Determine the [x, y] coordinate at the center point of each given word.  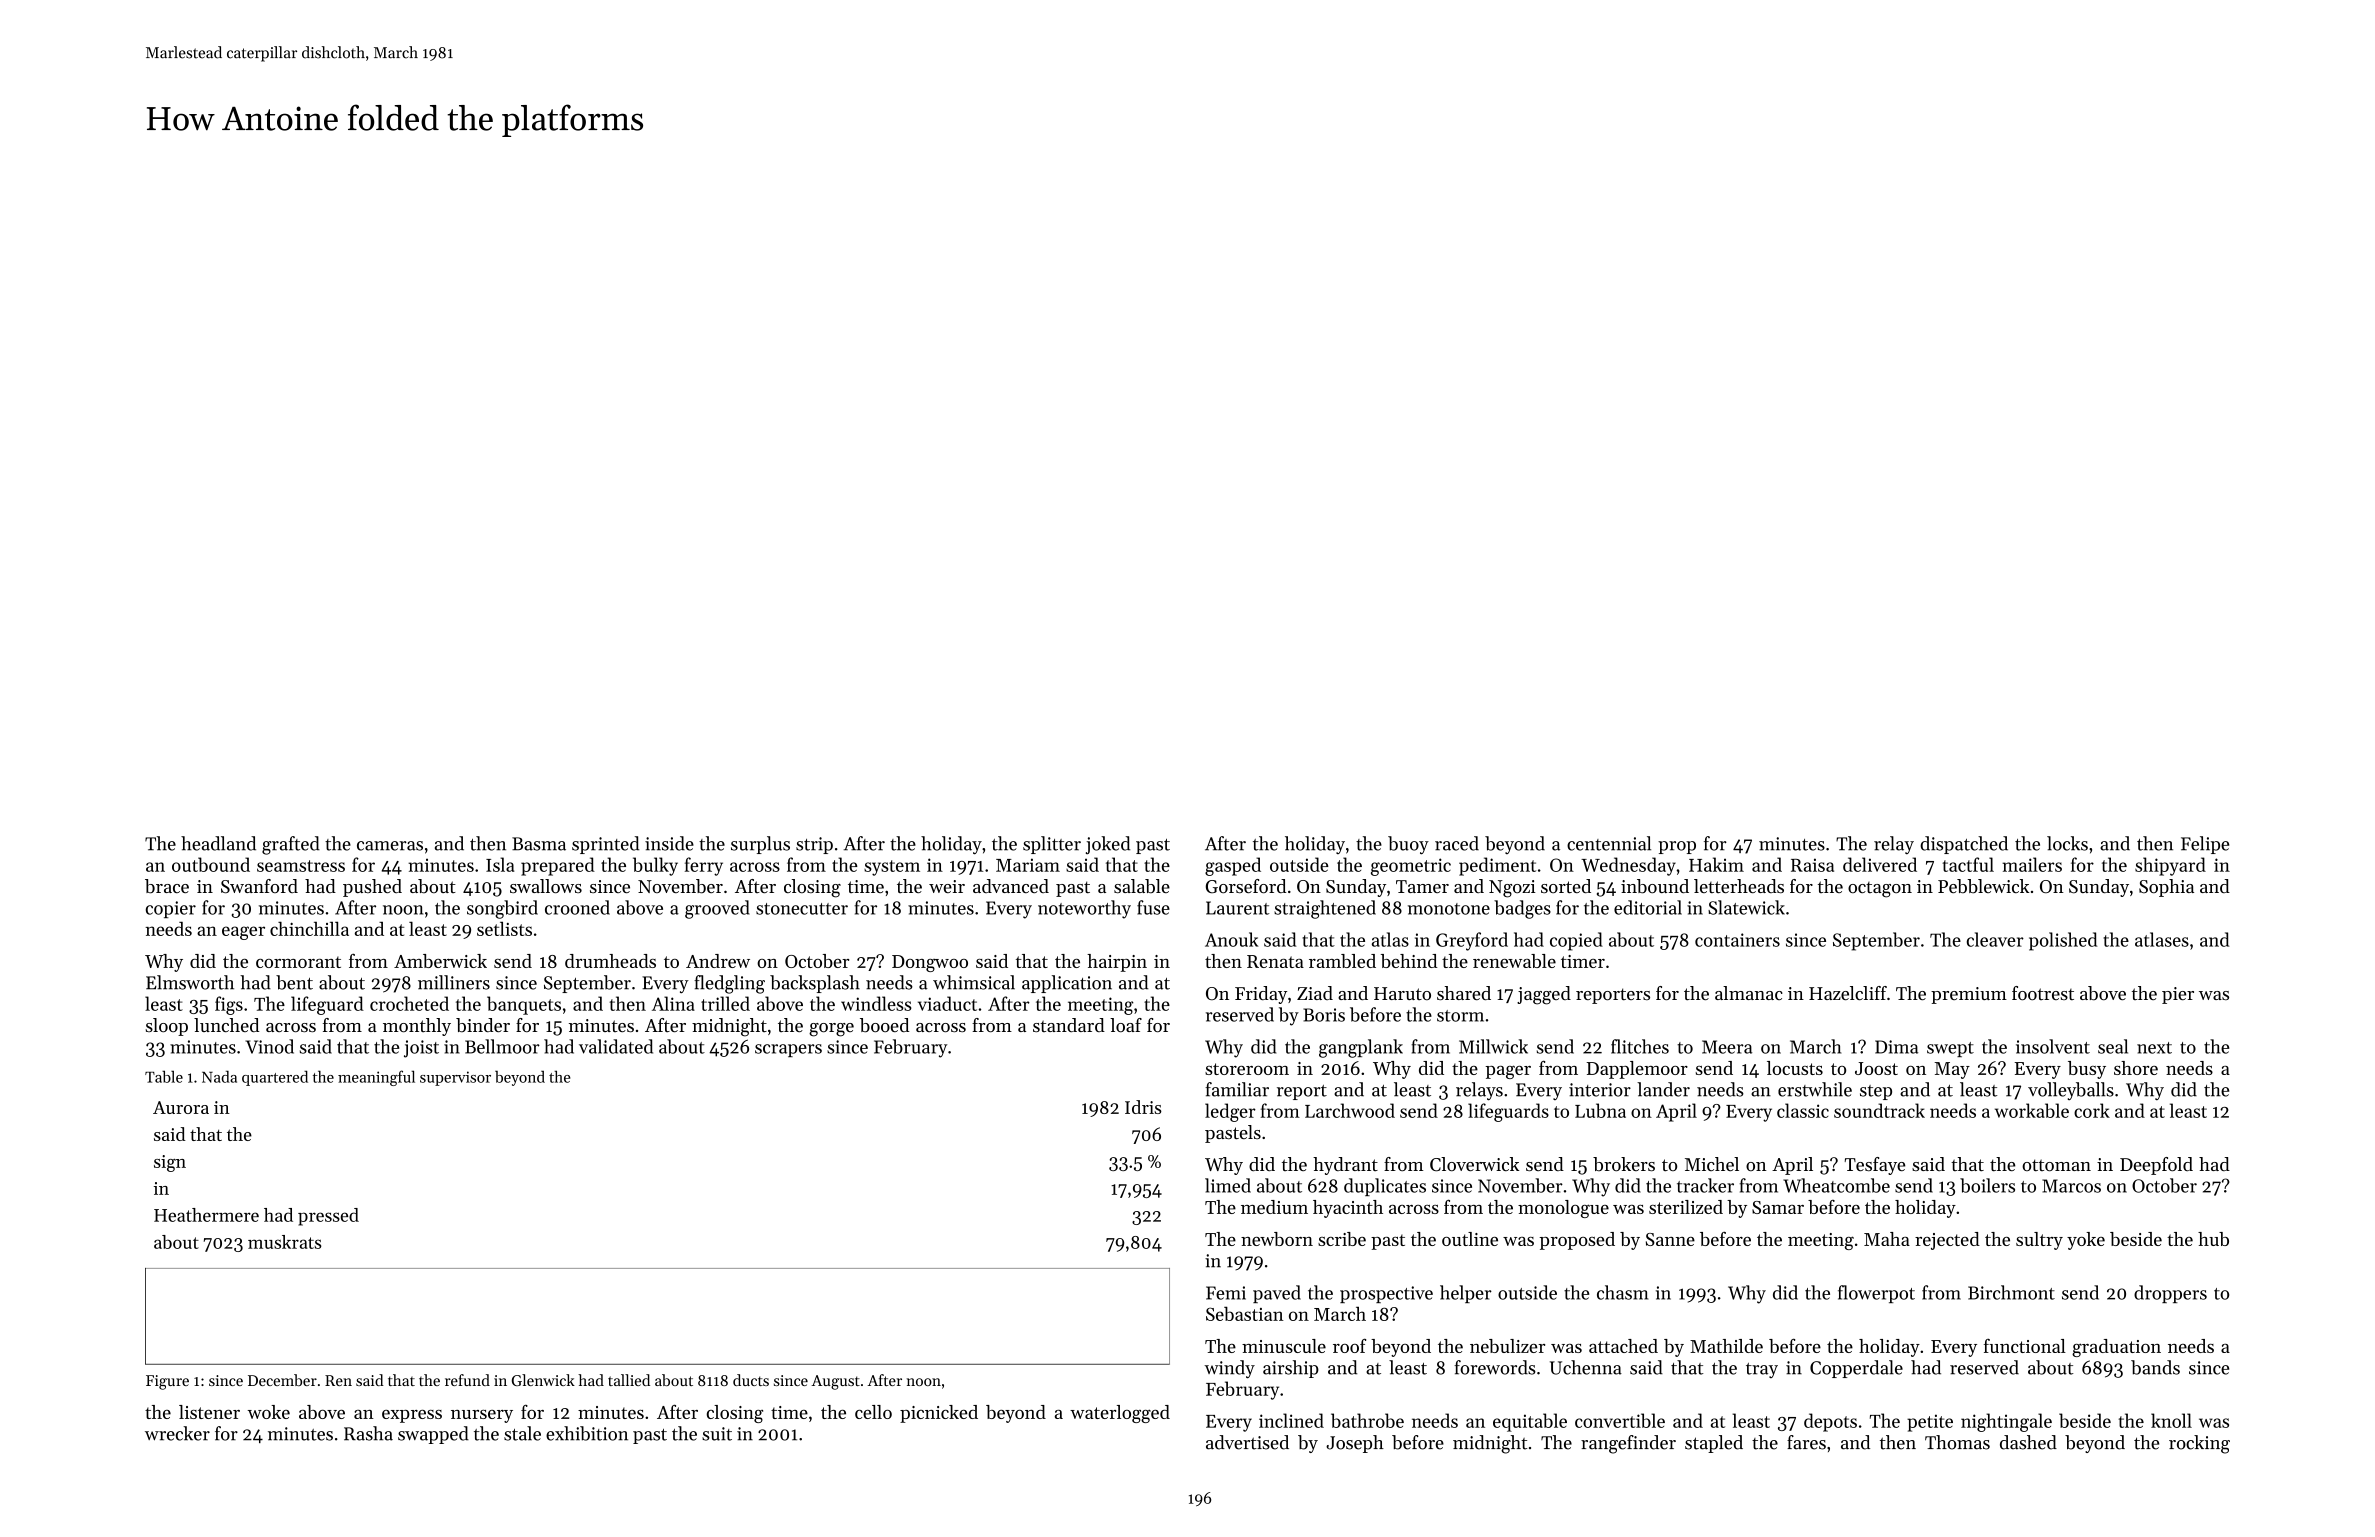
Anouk [1231, 939]
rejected [1947, 1241]
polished [2063, 941]
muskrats [285, 1242]
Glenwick [543, 1380]
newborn [1277, 1239]
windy [1229, 1369]
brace [167, 886]
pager [1508, 1072]
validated [616, 1046]
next [2154, 1048]
